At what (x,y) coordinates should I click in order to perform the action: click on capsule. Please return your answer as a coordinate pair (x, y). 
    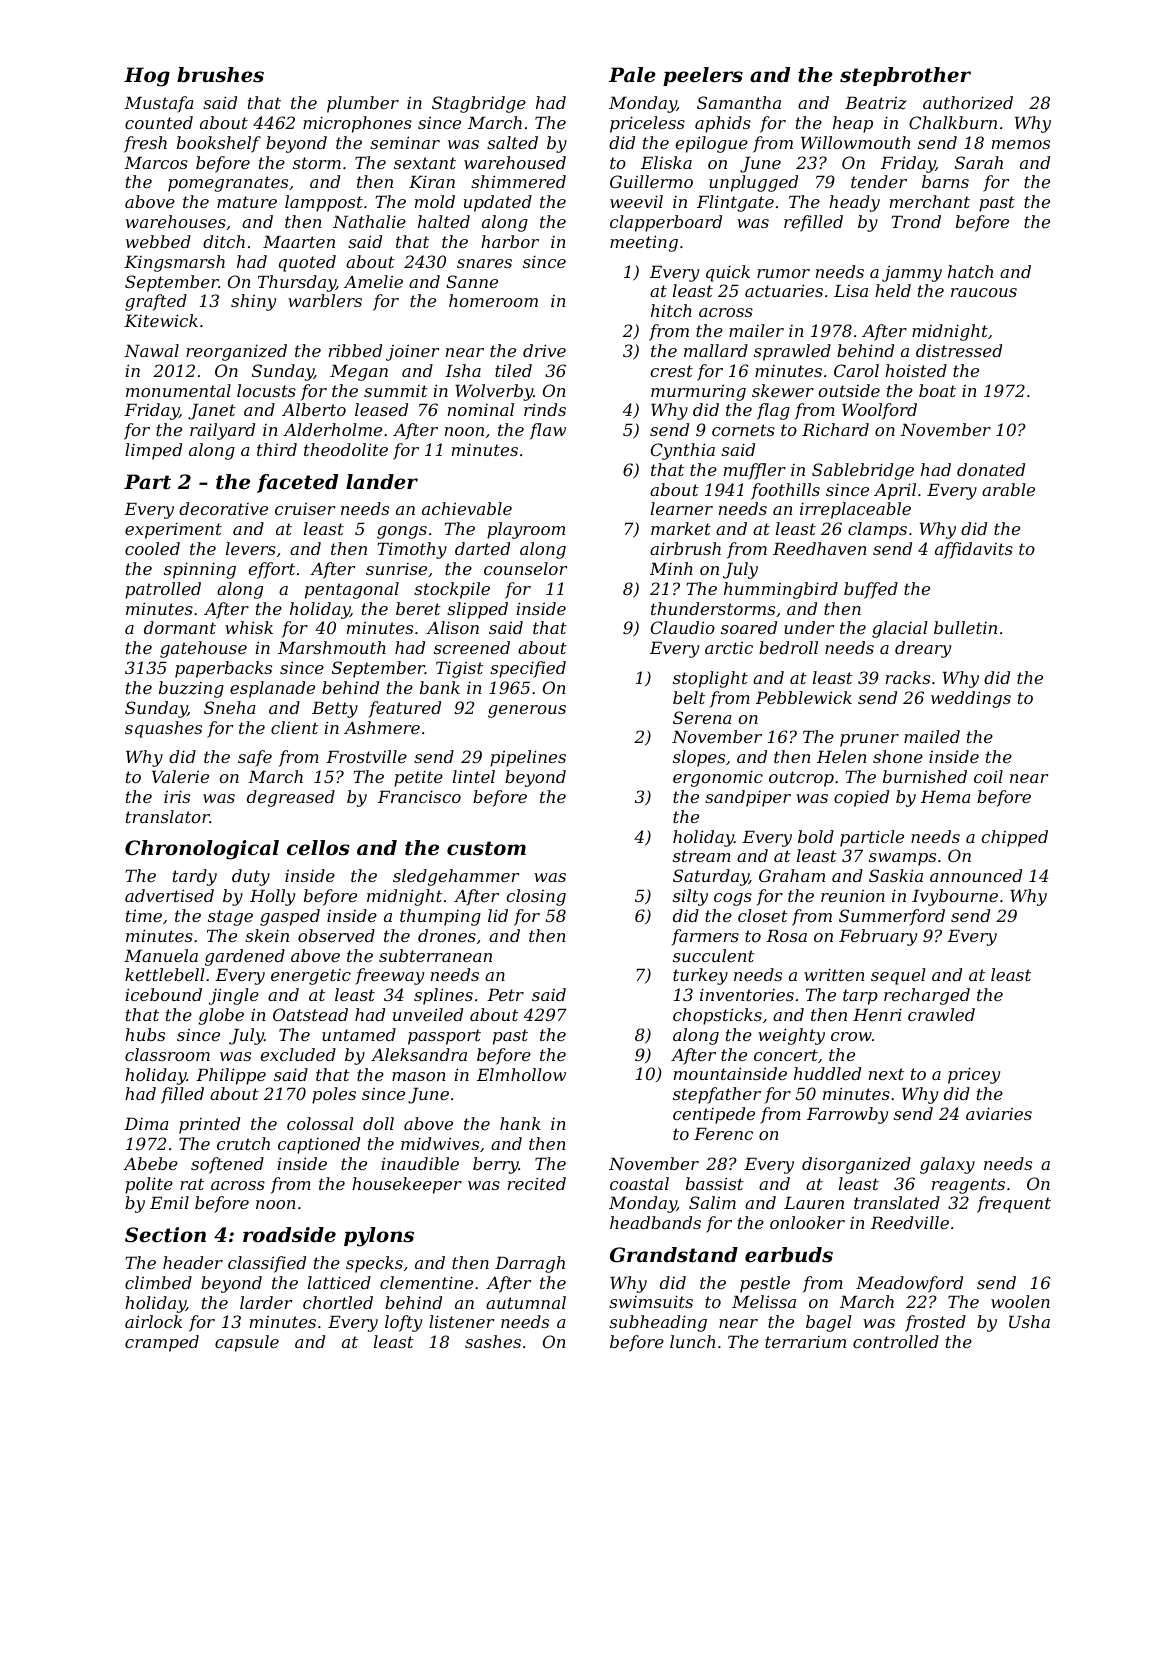
    Looking at the image, I should click on (247, 1343).
